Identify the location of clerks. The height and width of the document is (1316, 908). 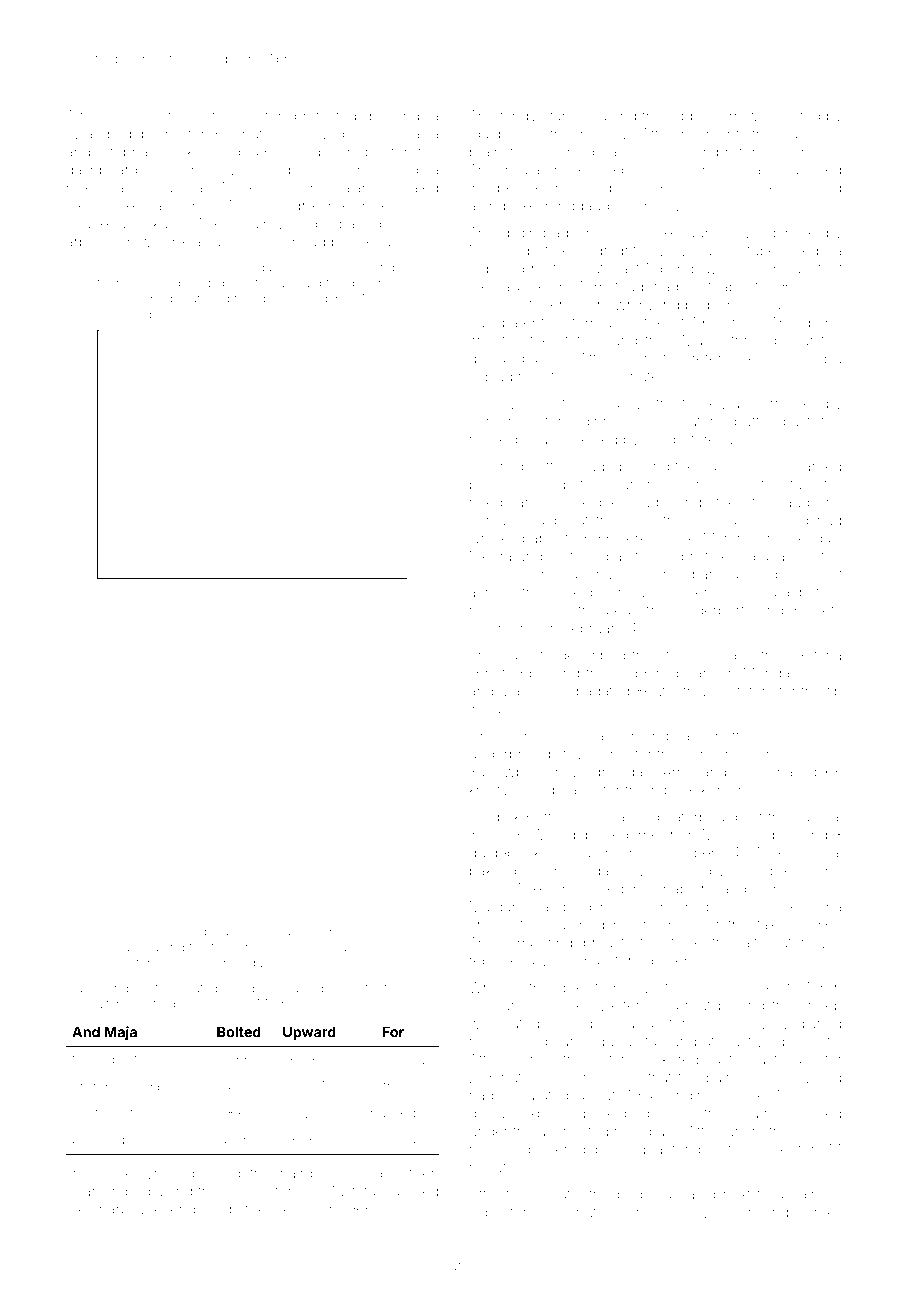
(634, 538).
